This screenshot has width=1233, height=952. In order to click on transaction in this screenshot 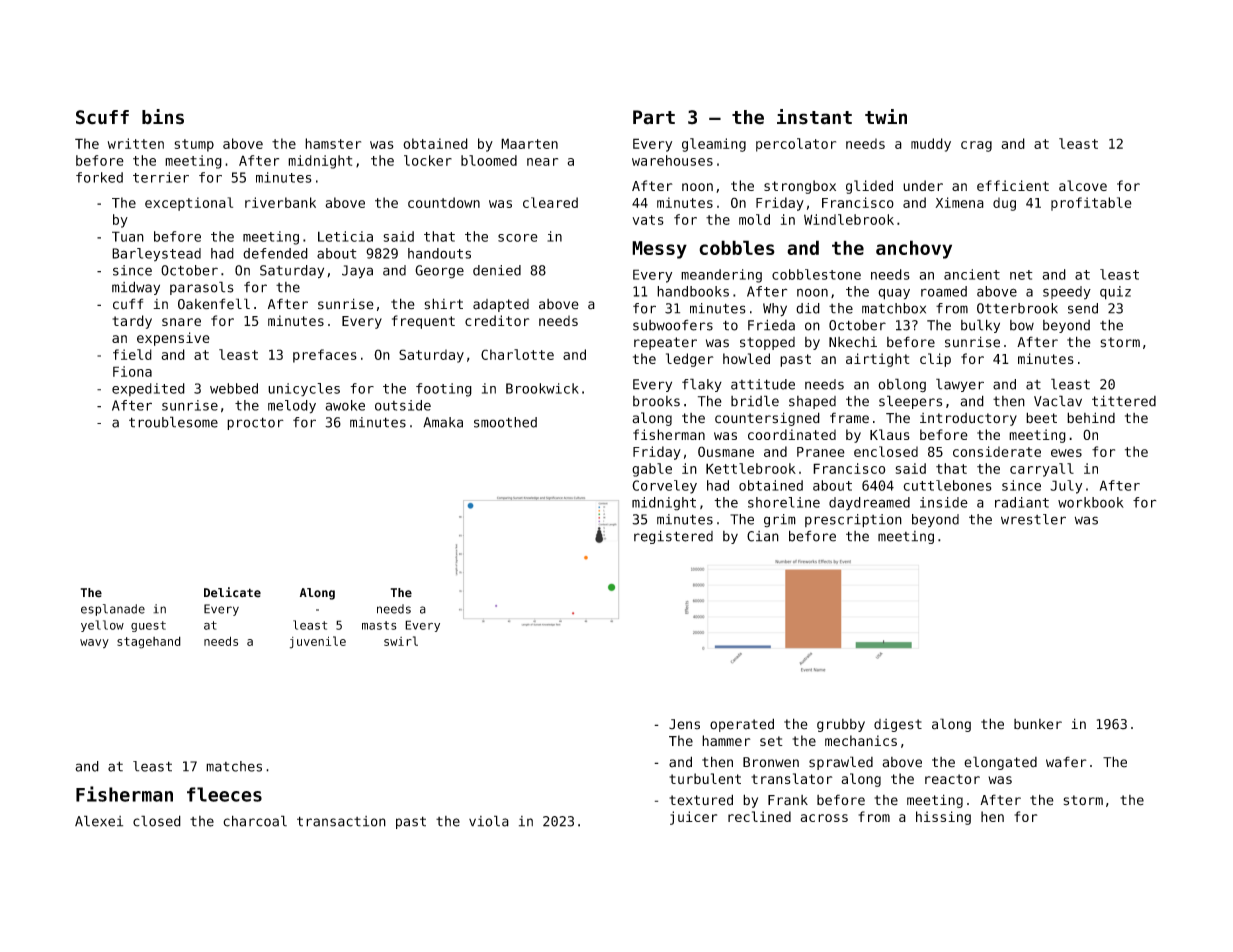, I will do `click(341, 821)`.
